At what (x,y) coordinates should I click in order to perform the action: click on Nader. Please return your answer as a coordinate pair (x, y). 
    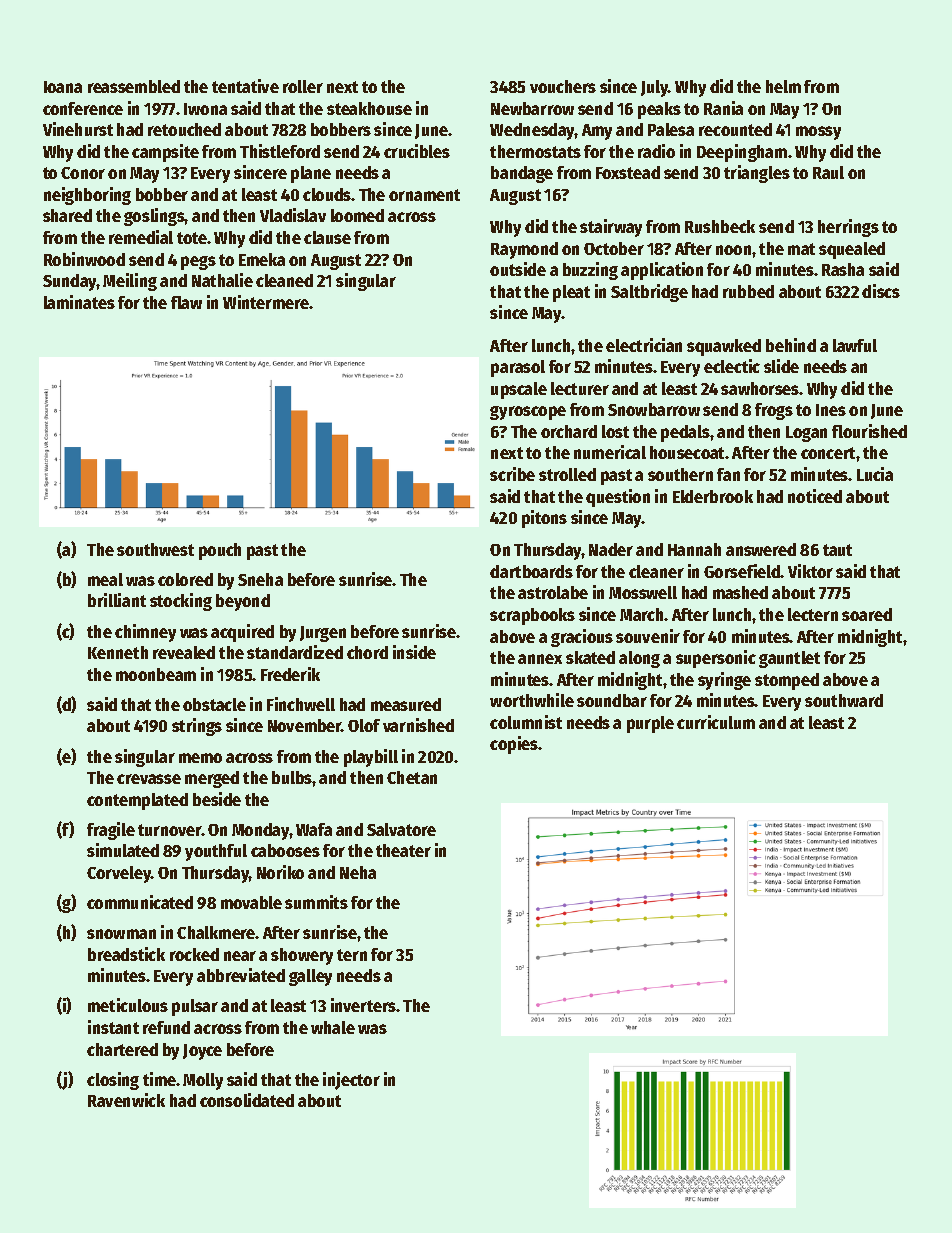
    Looking at the image, I should click on (611, 549).
